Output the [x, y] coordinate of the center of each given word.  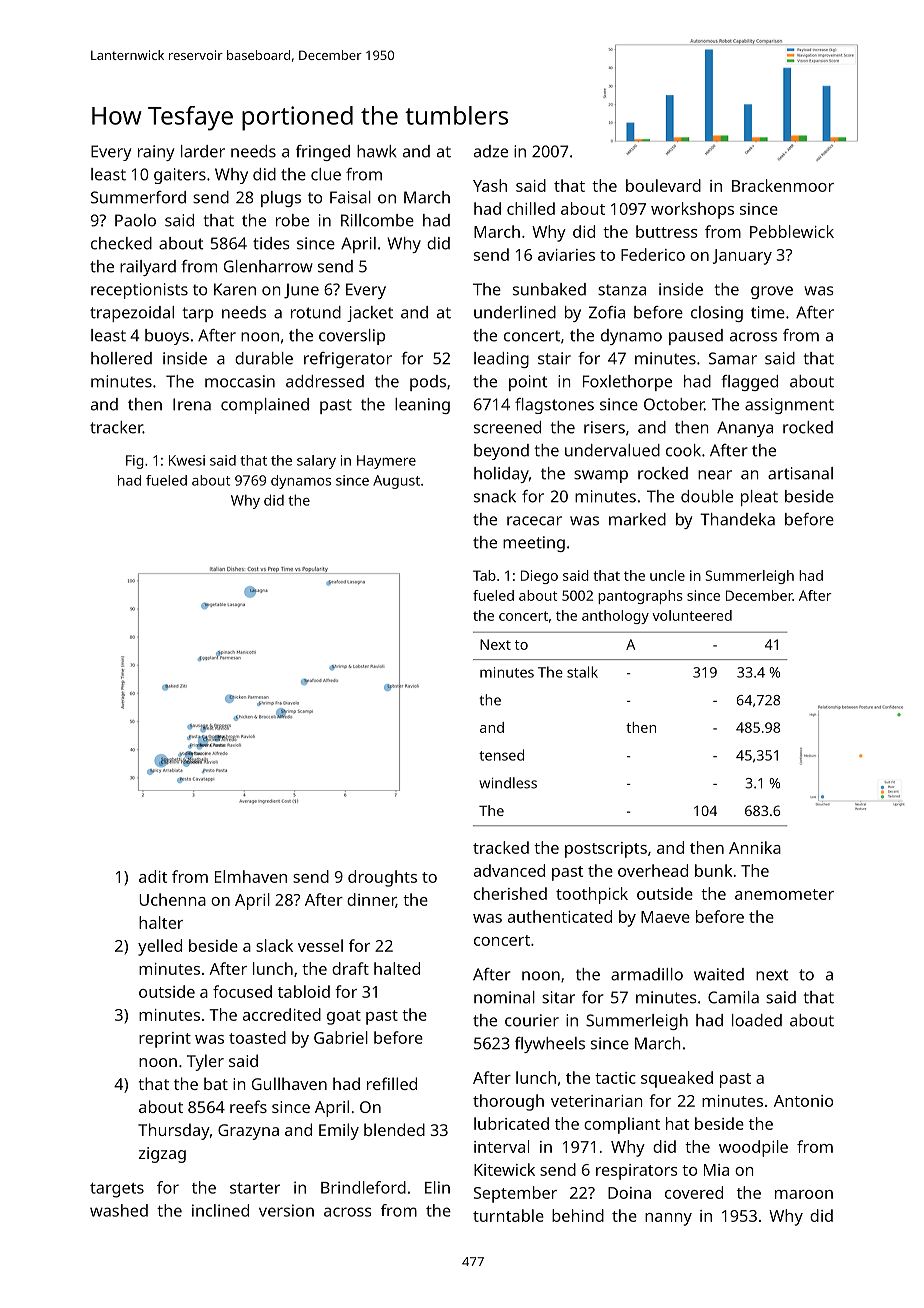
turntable [508, 1215]
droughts [382, 878]
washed [119, 1210]
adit [153, 876]
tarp [197, 314]
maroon [804, 1194]
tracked [501, 847]
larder [203, 151]
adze [491, 151]
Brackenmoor [783, 185]
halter [161, 922]
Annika [755, 847]
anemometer [784, 894]
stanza [622, 290]
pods [428, 383]
